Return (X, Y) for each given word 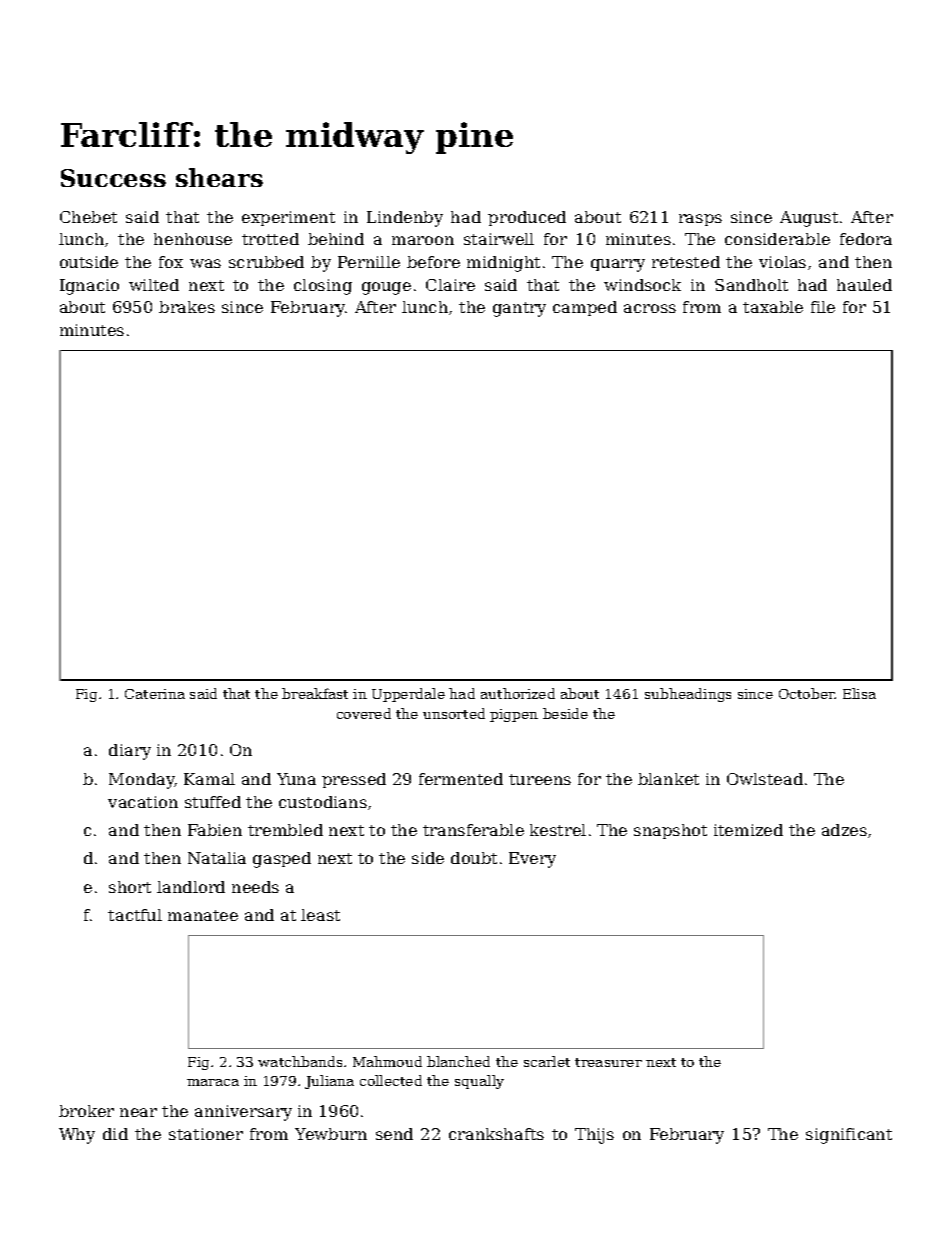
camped (585, 308)
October (807, 693)
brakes (187, 307)
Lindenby (405, 219)
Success (113, 178)
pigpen (514, 715)
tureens (540, 779)
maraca (213, 1082)
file (823, 307)
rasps (700, 220)
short (130, 887)
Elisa (859, 693)
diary (130, 752)
